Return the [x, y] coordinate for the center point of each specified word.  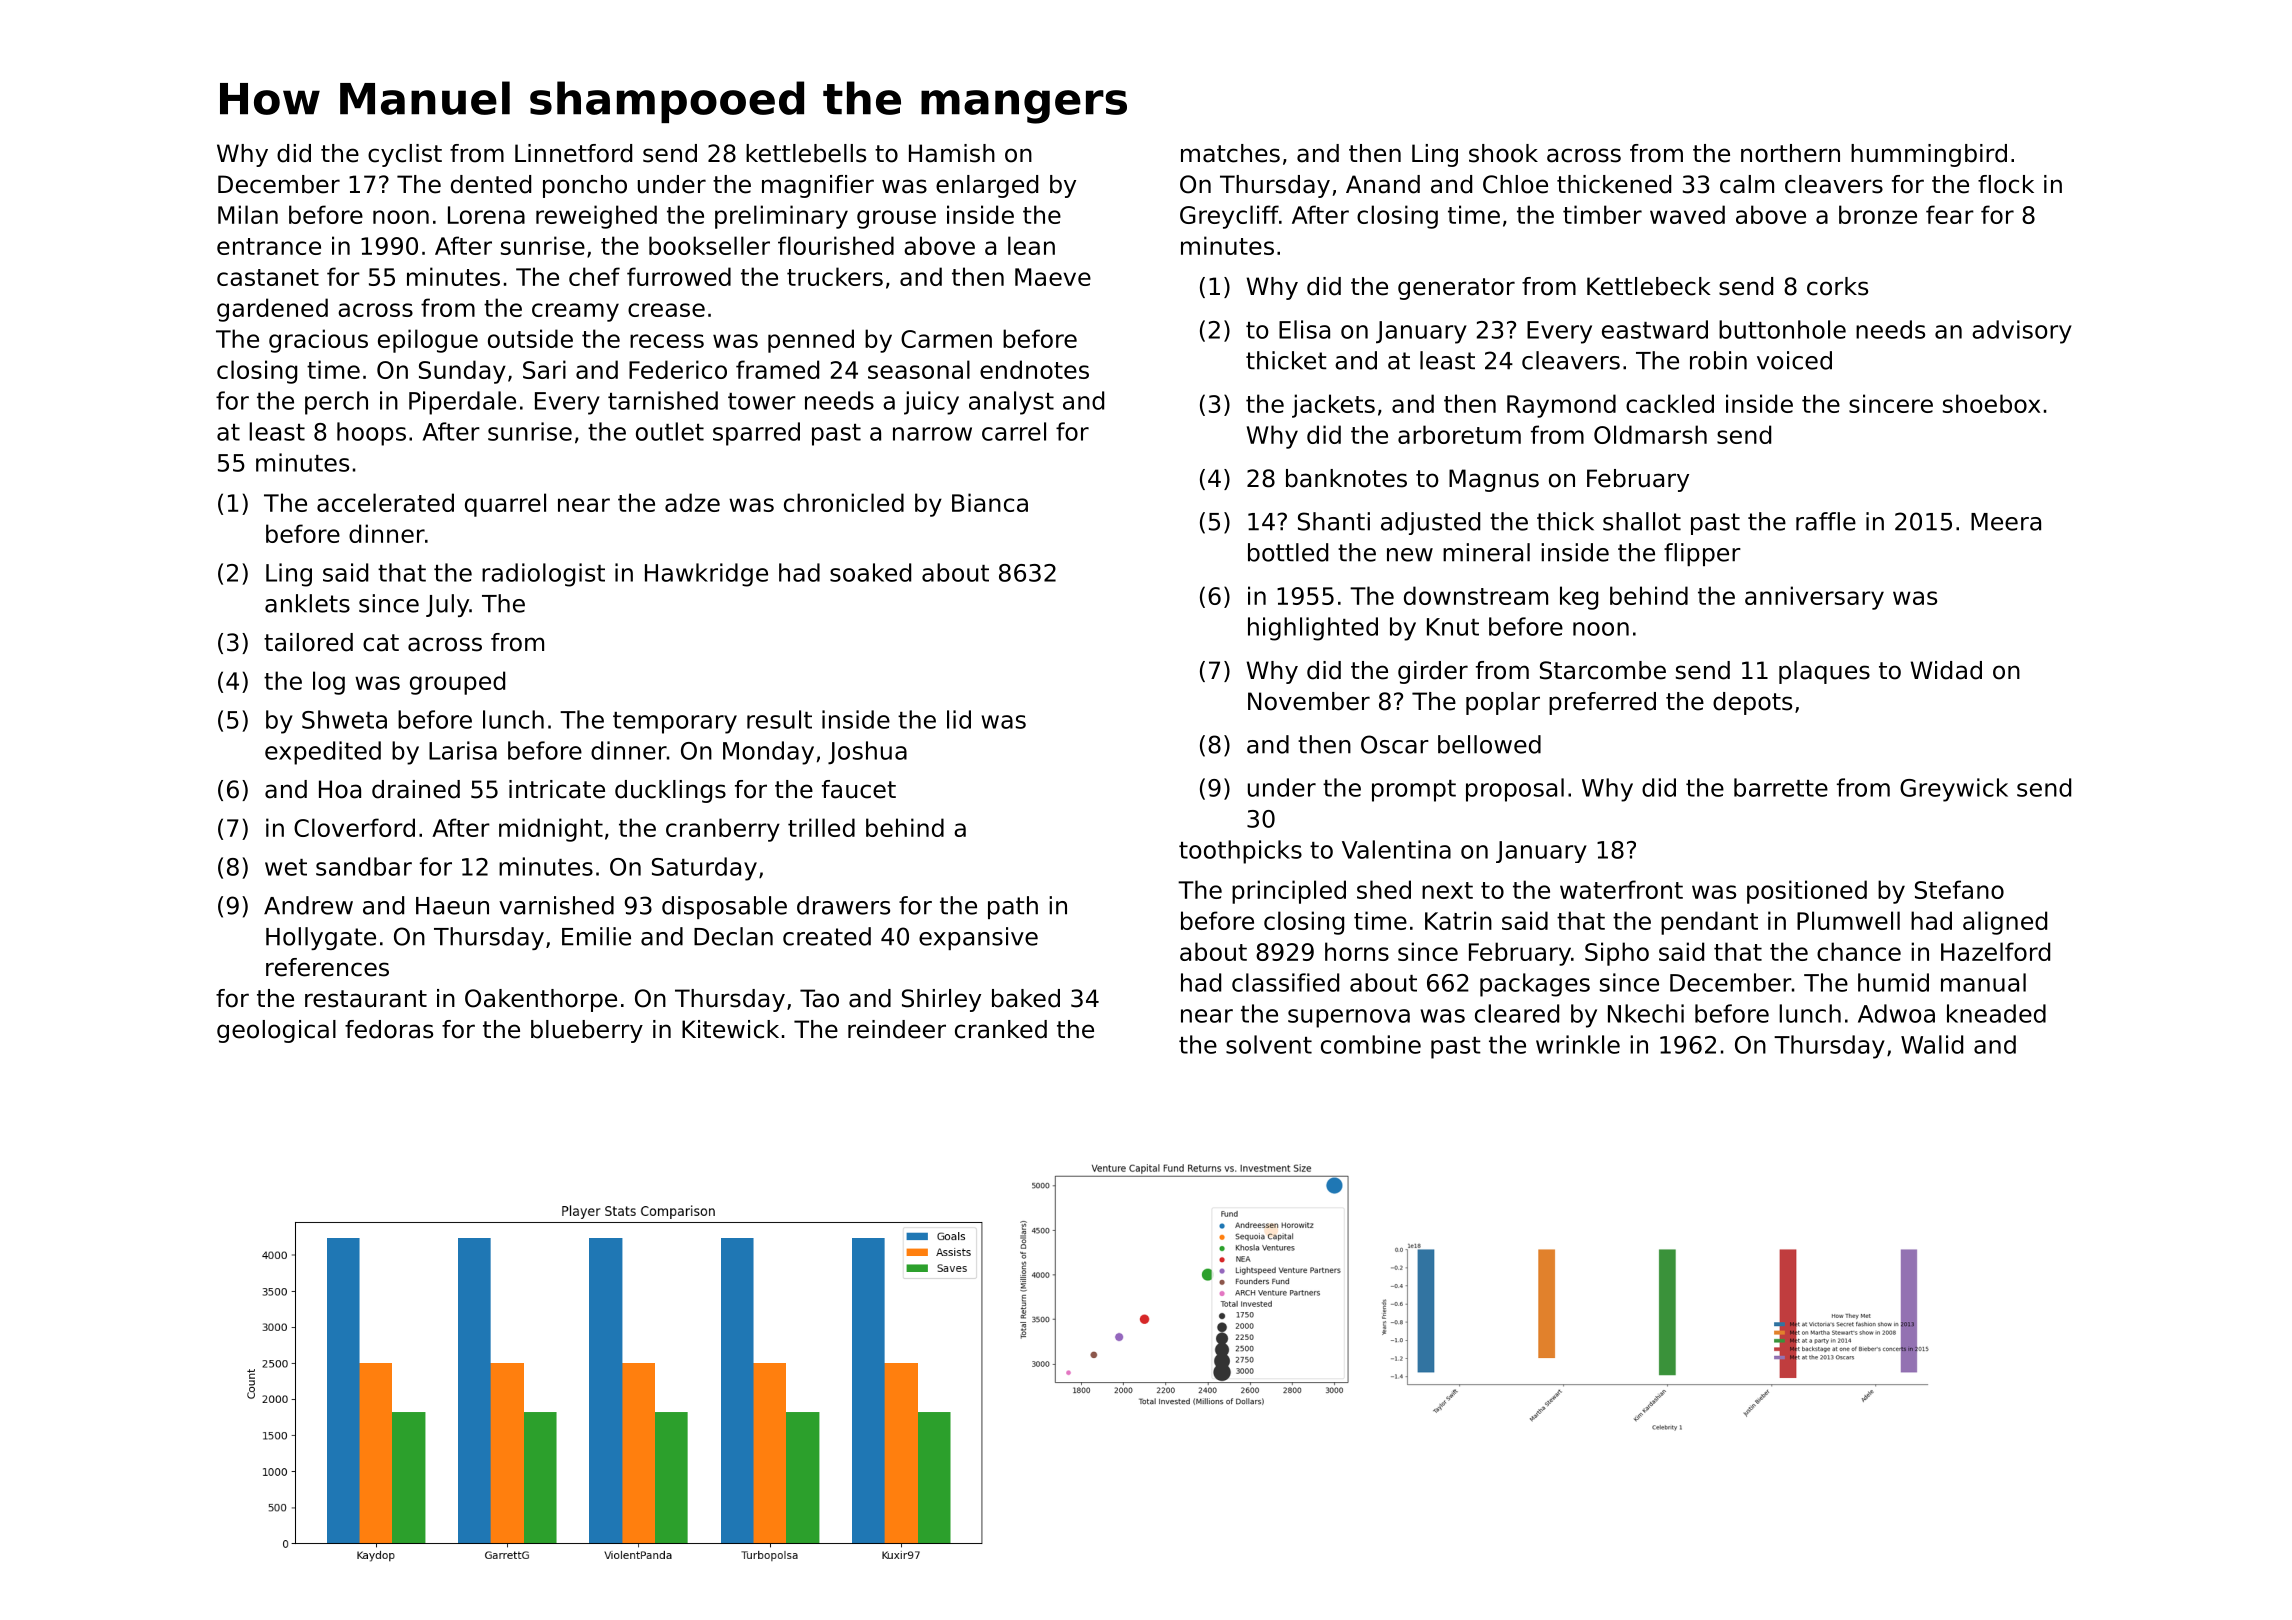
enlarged [987, 186]
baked [1026, 998]
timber [1602, 214]
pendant [1709, 923]
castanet [268, 277]
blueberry [587, 1031]
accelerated [385, 502]
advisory [2022, 332]
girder [1433, 672]
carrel [1014, 431]
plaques [1824, 672]
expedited [323, 753]
